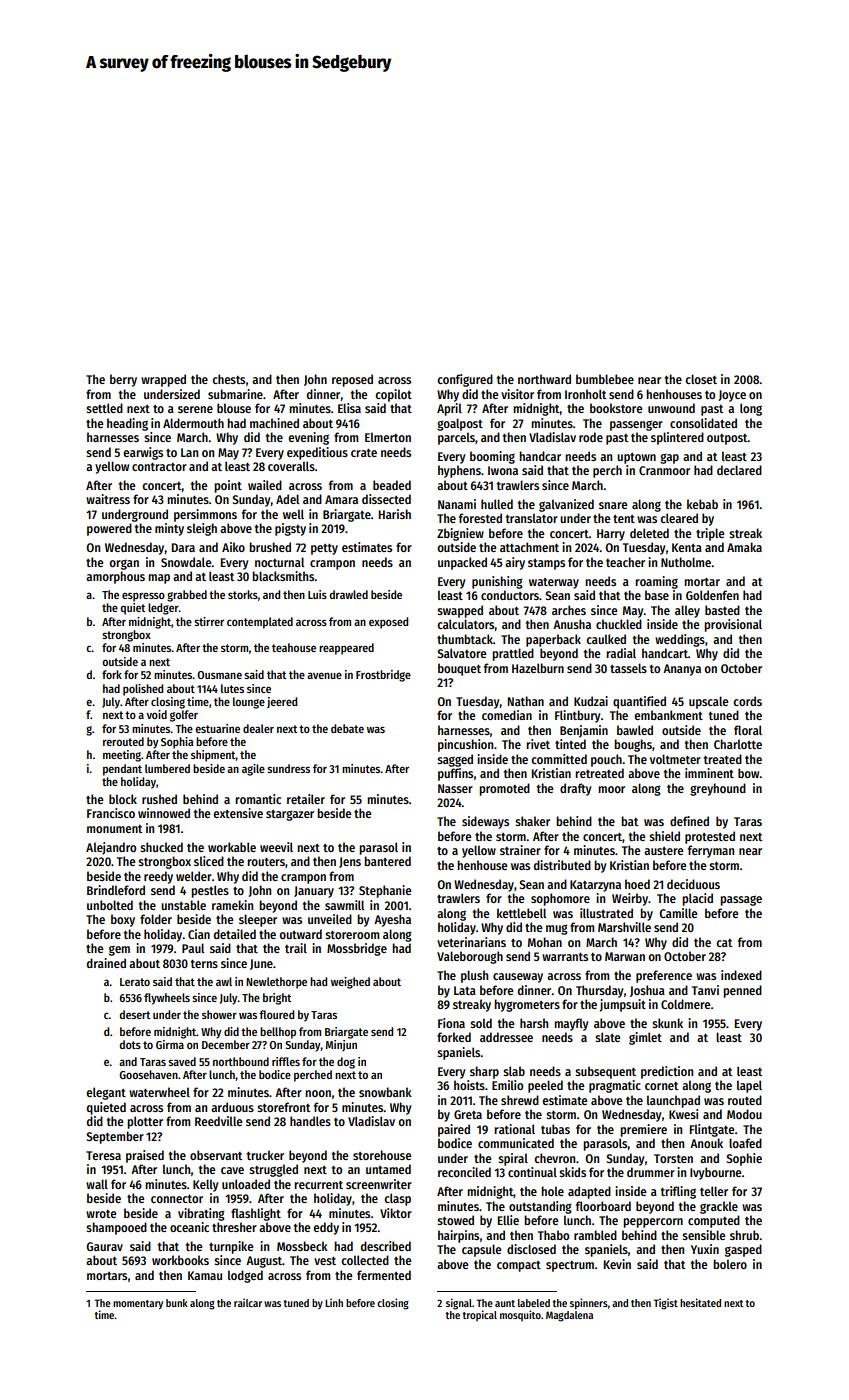 The image size is (849, 1400). I want to click on Alejandro, so click(111, 848).
